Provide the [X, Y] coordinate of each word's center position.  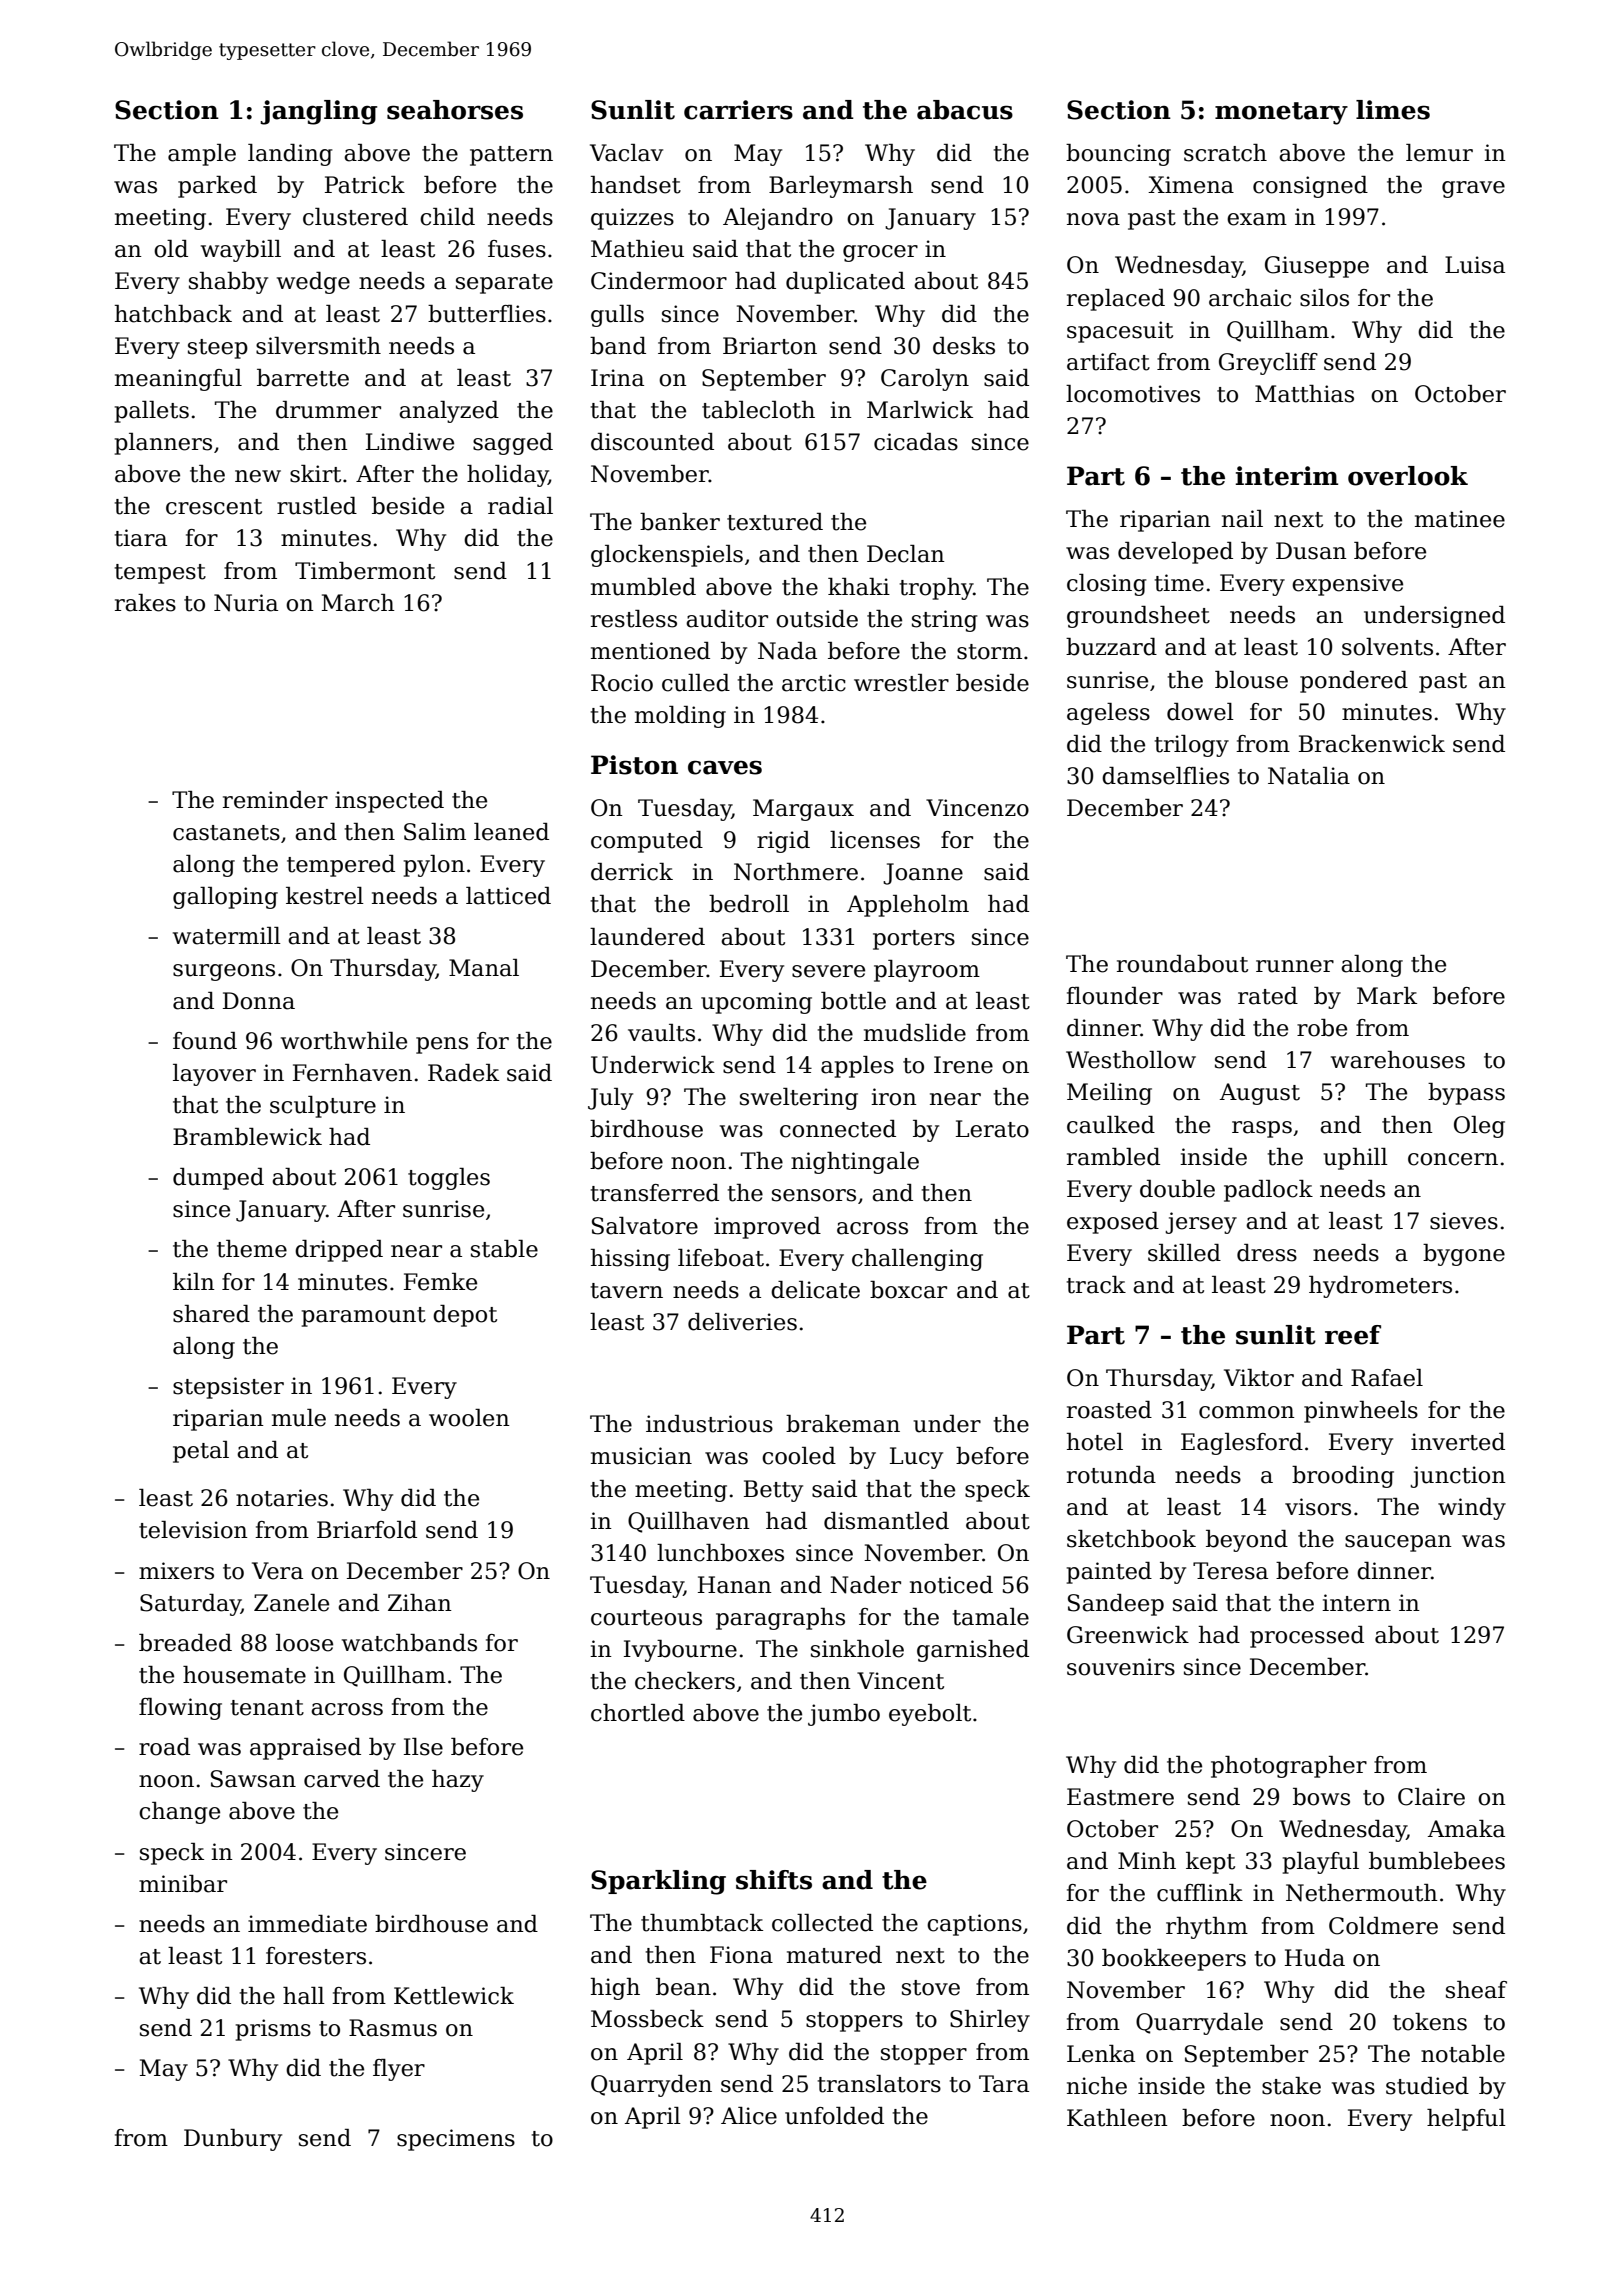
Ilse [423, 1747]
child [447, 217]
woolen [469, 1418]
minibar [183, 1884]
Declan [906, 554]
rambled [1113, 1157]
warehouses [1398, 1060]
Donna [259, 1001]
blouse [1251, 680]
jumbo [844, 1715]
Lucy [916, 1458]
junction [1458, 1477]
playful [1321, 1863]
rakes [145, 603]
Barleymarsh [841, 187]
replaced [1116, 300]
